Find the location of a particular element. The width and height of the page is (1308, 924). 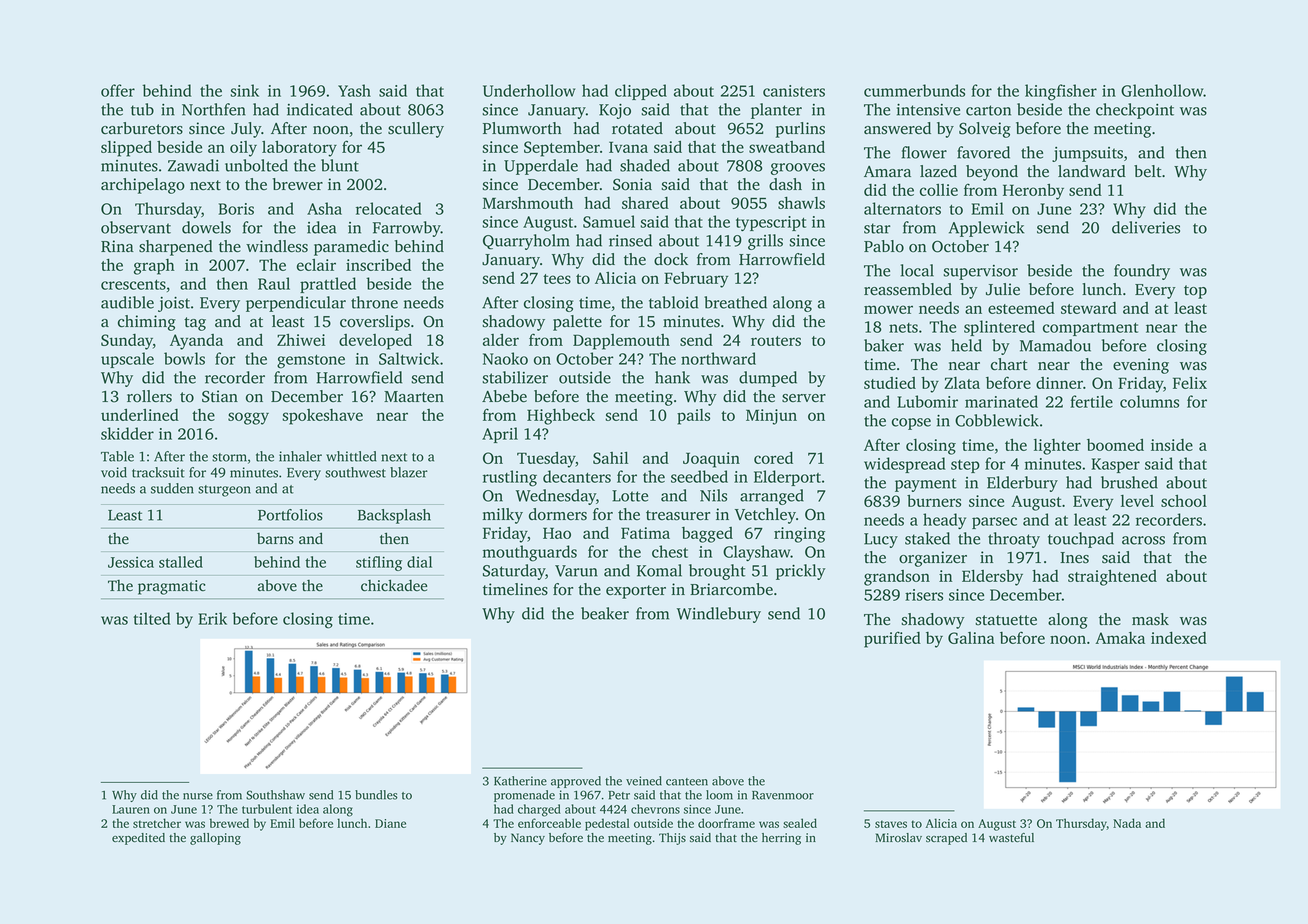

Lubomir is located at coordinates (927, 401).
